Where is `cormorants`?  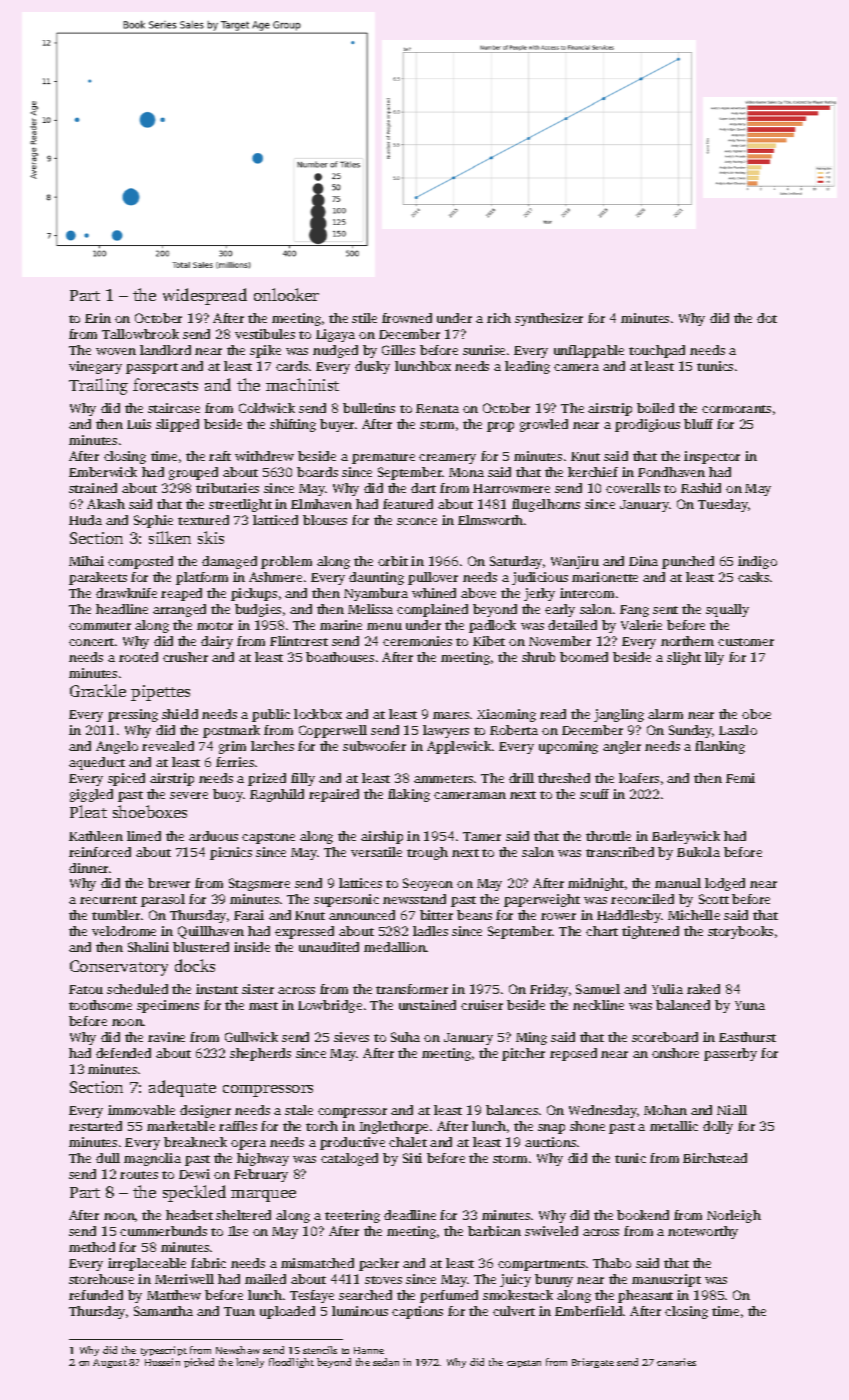 cormorants is located at coordinates (736, 409).
